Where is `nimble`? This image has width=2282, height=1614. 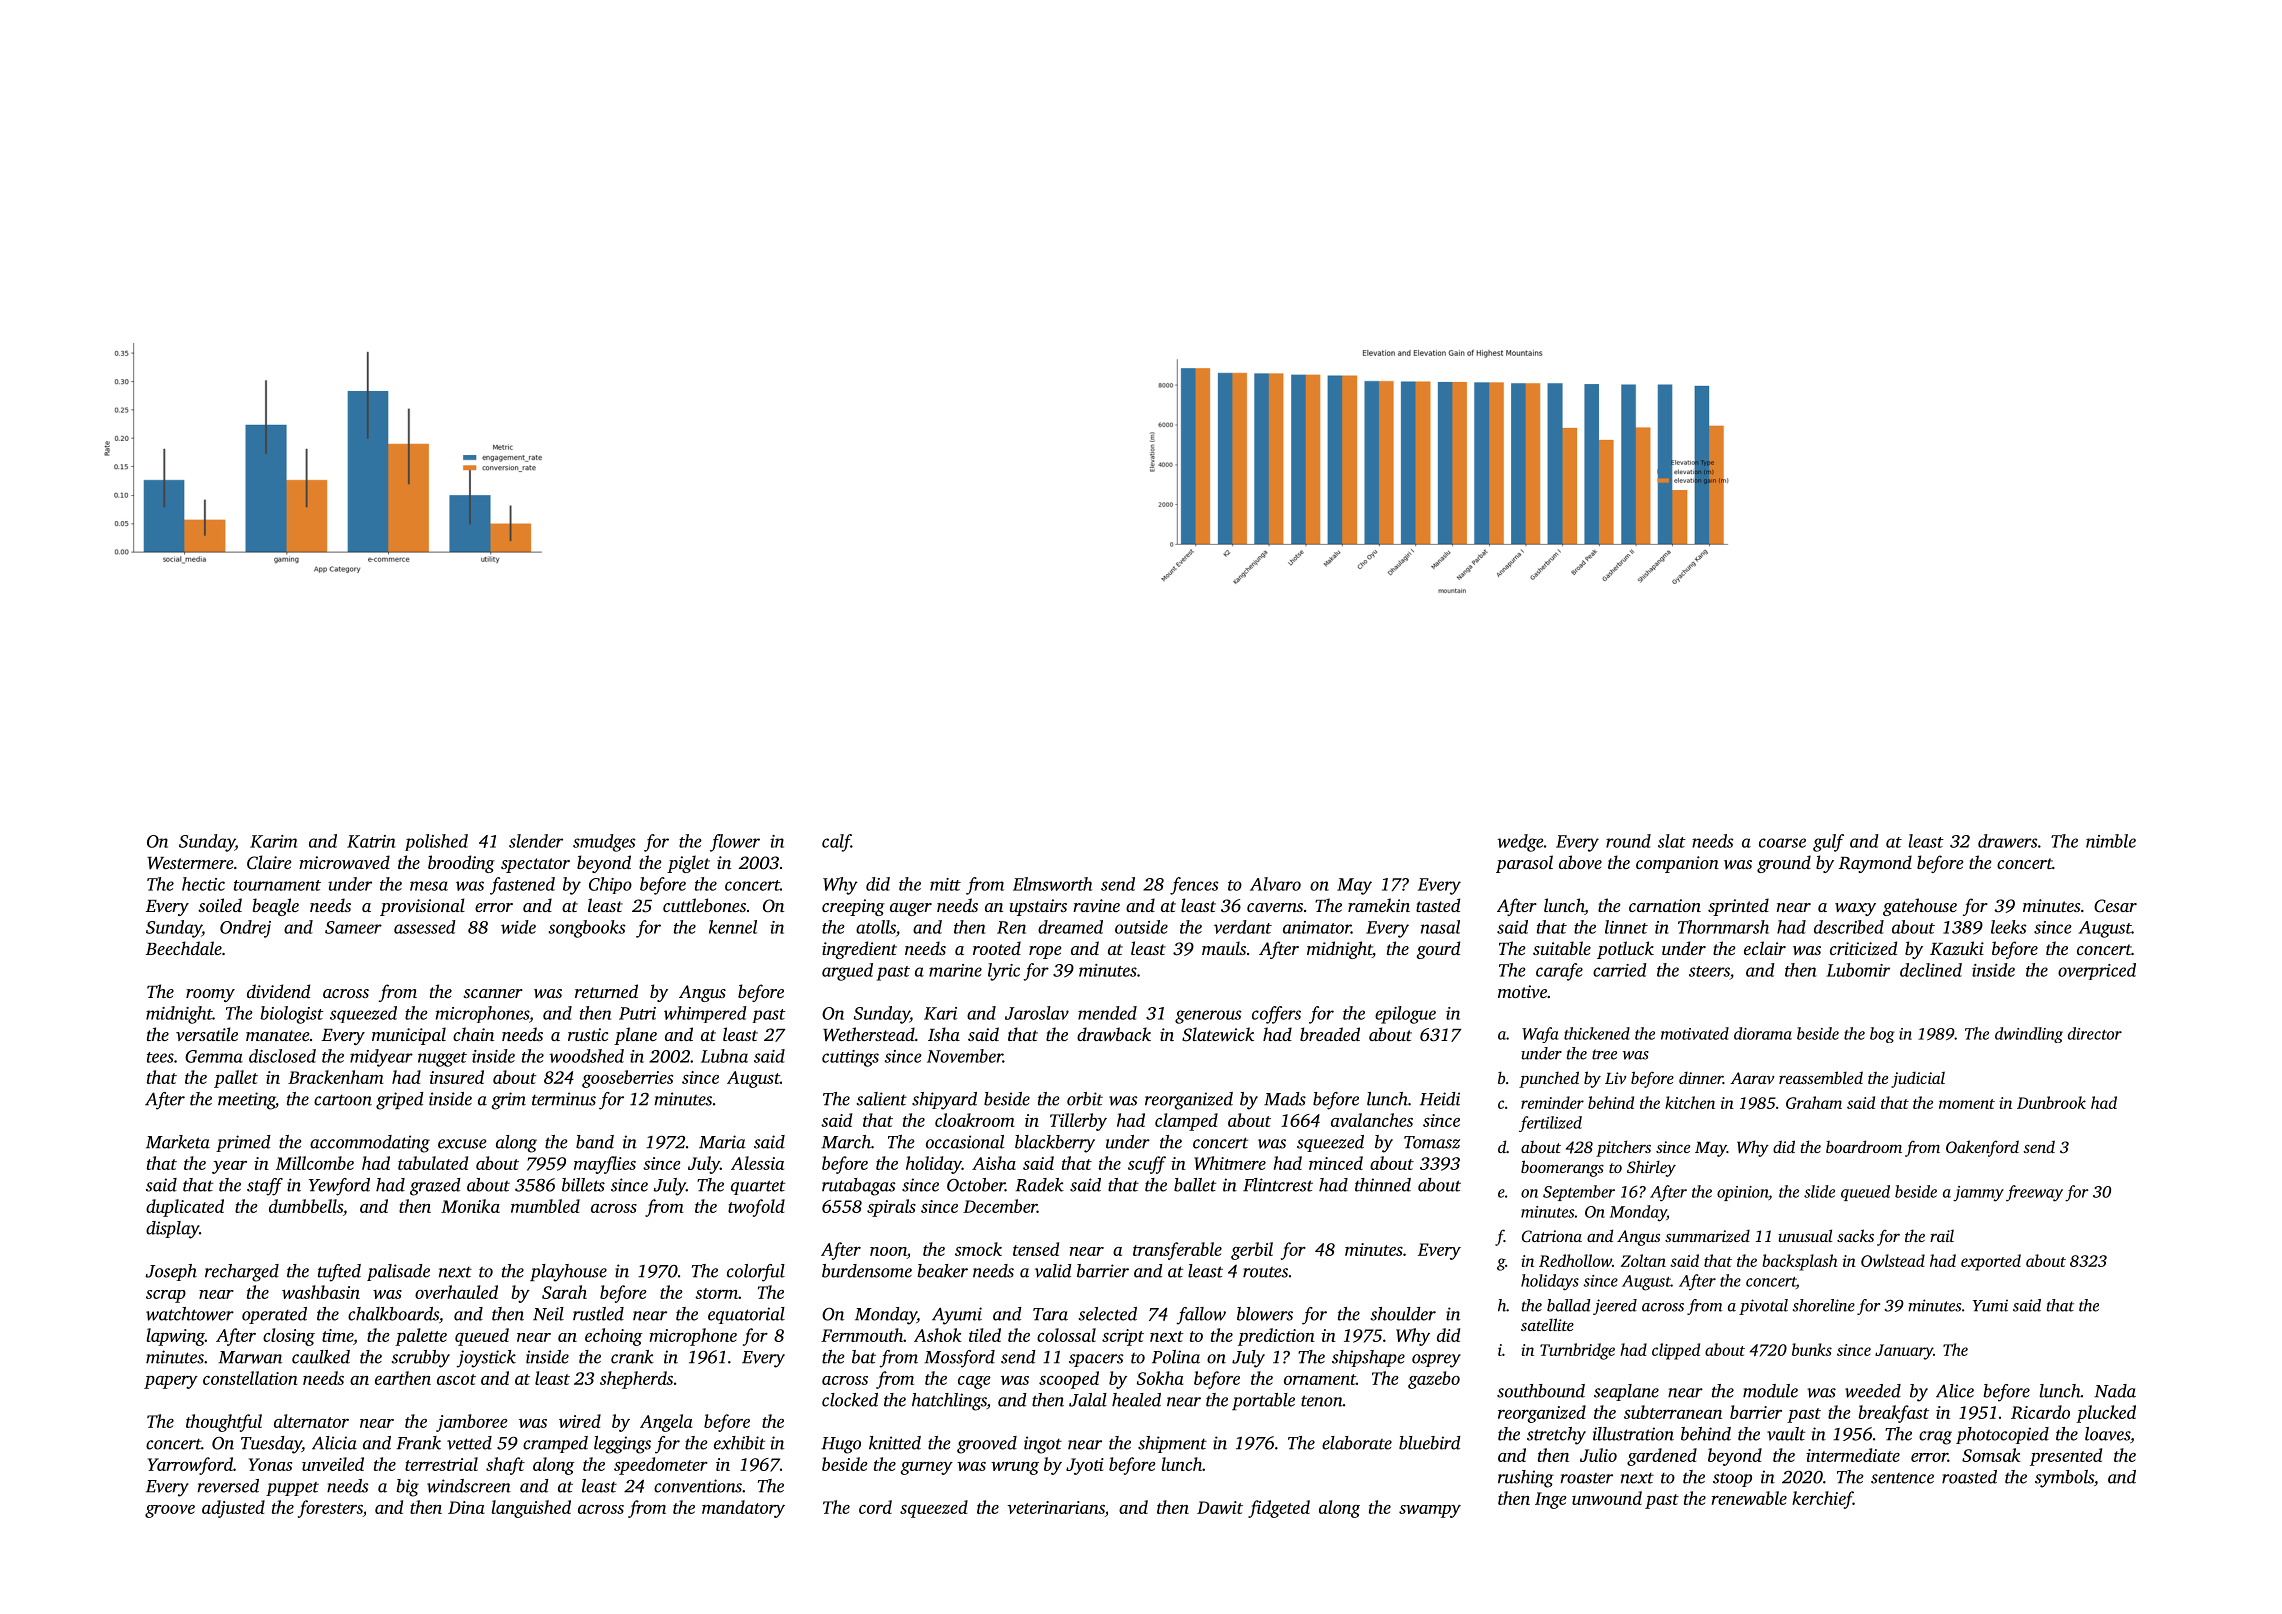
nimble is located at coordinates (2111, 841).
